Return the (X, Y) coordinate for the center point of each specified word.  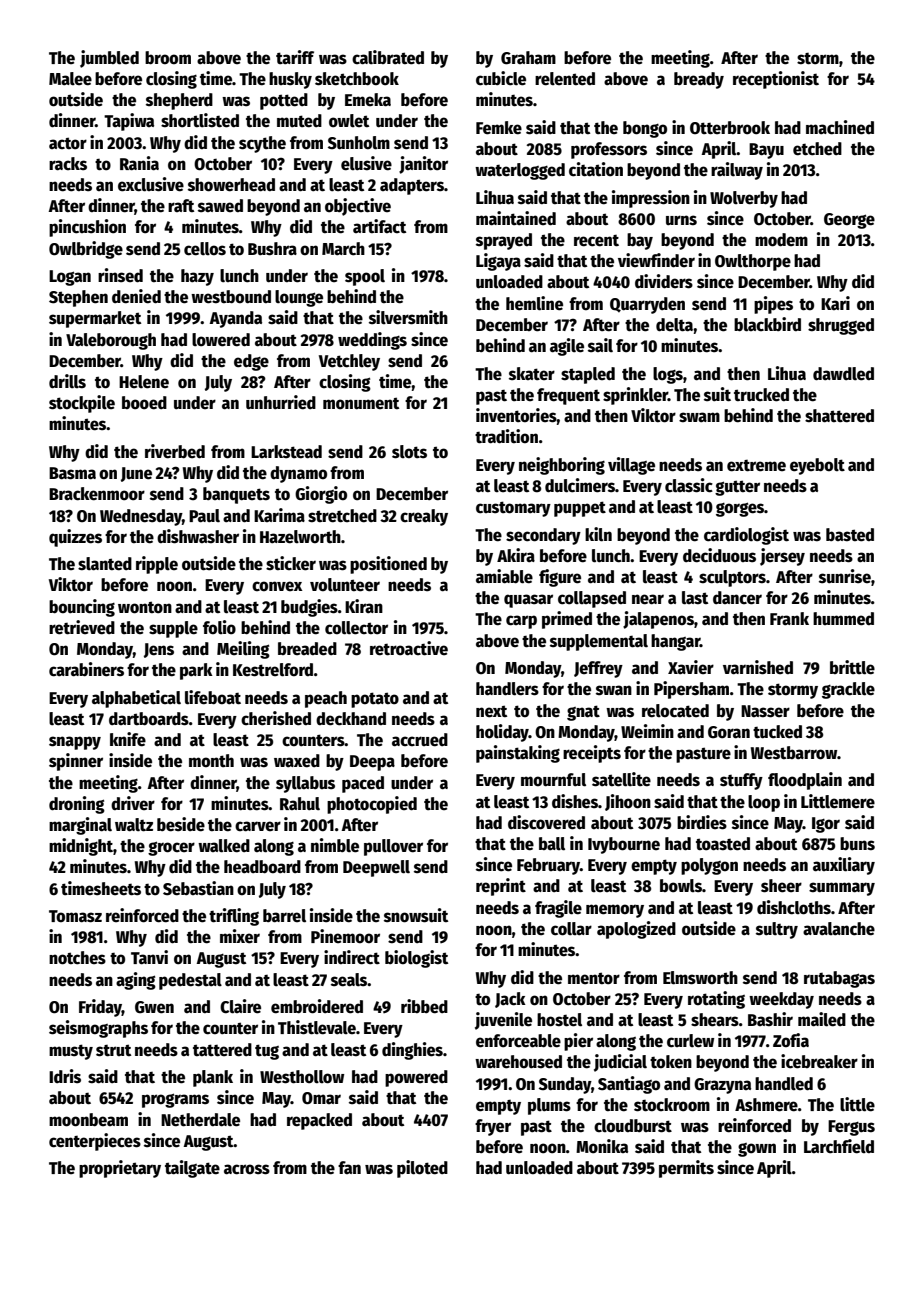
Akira (516, 555)
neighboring (562, 466)
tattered (222, 1050)
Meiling (243, 650)
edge (251, 362)
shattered (839, 416)
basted (850, 535)
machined (840, 127)
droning (77, 805)
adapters (412, 186)
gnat (583, 713)
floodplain (805, 781)
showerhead (231, 185)
